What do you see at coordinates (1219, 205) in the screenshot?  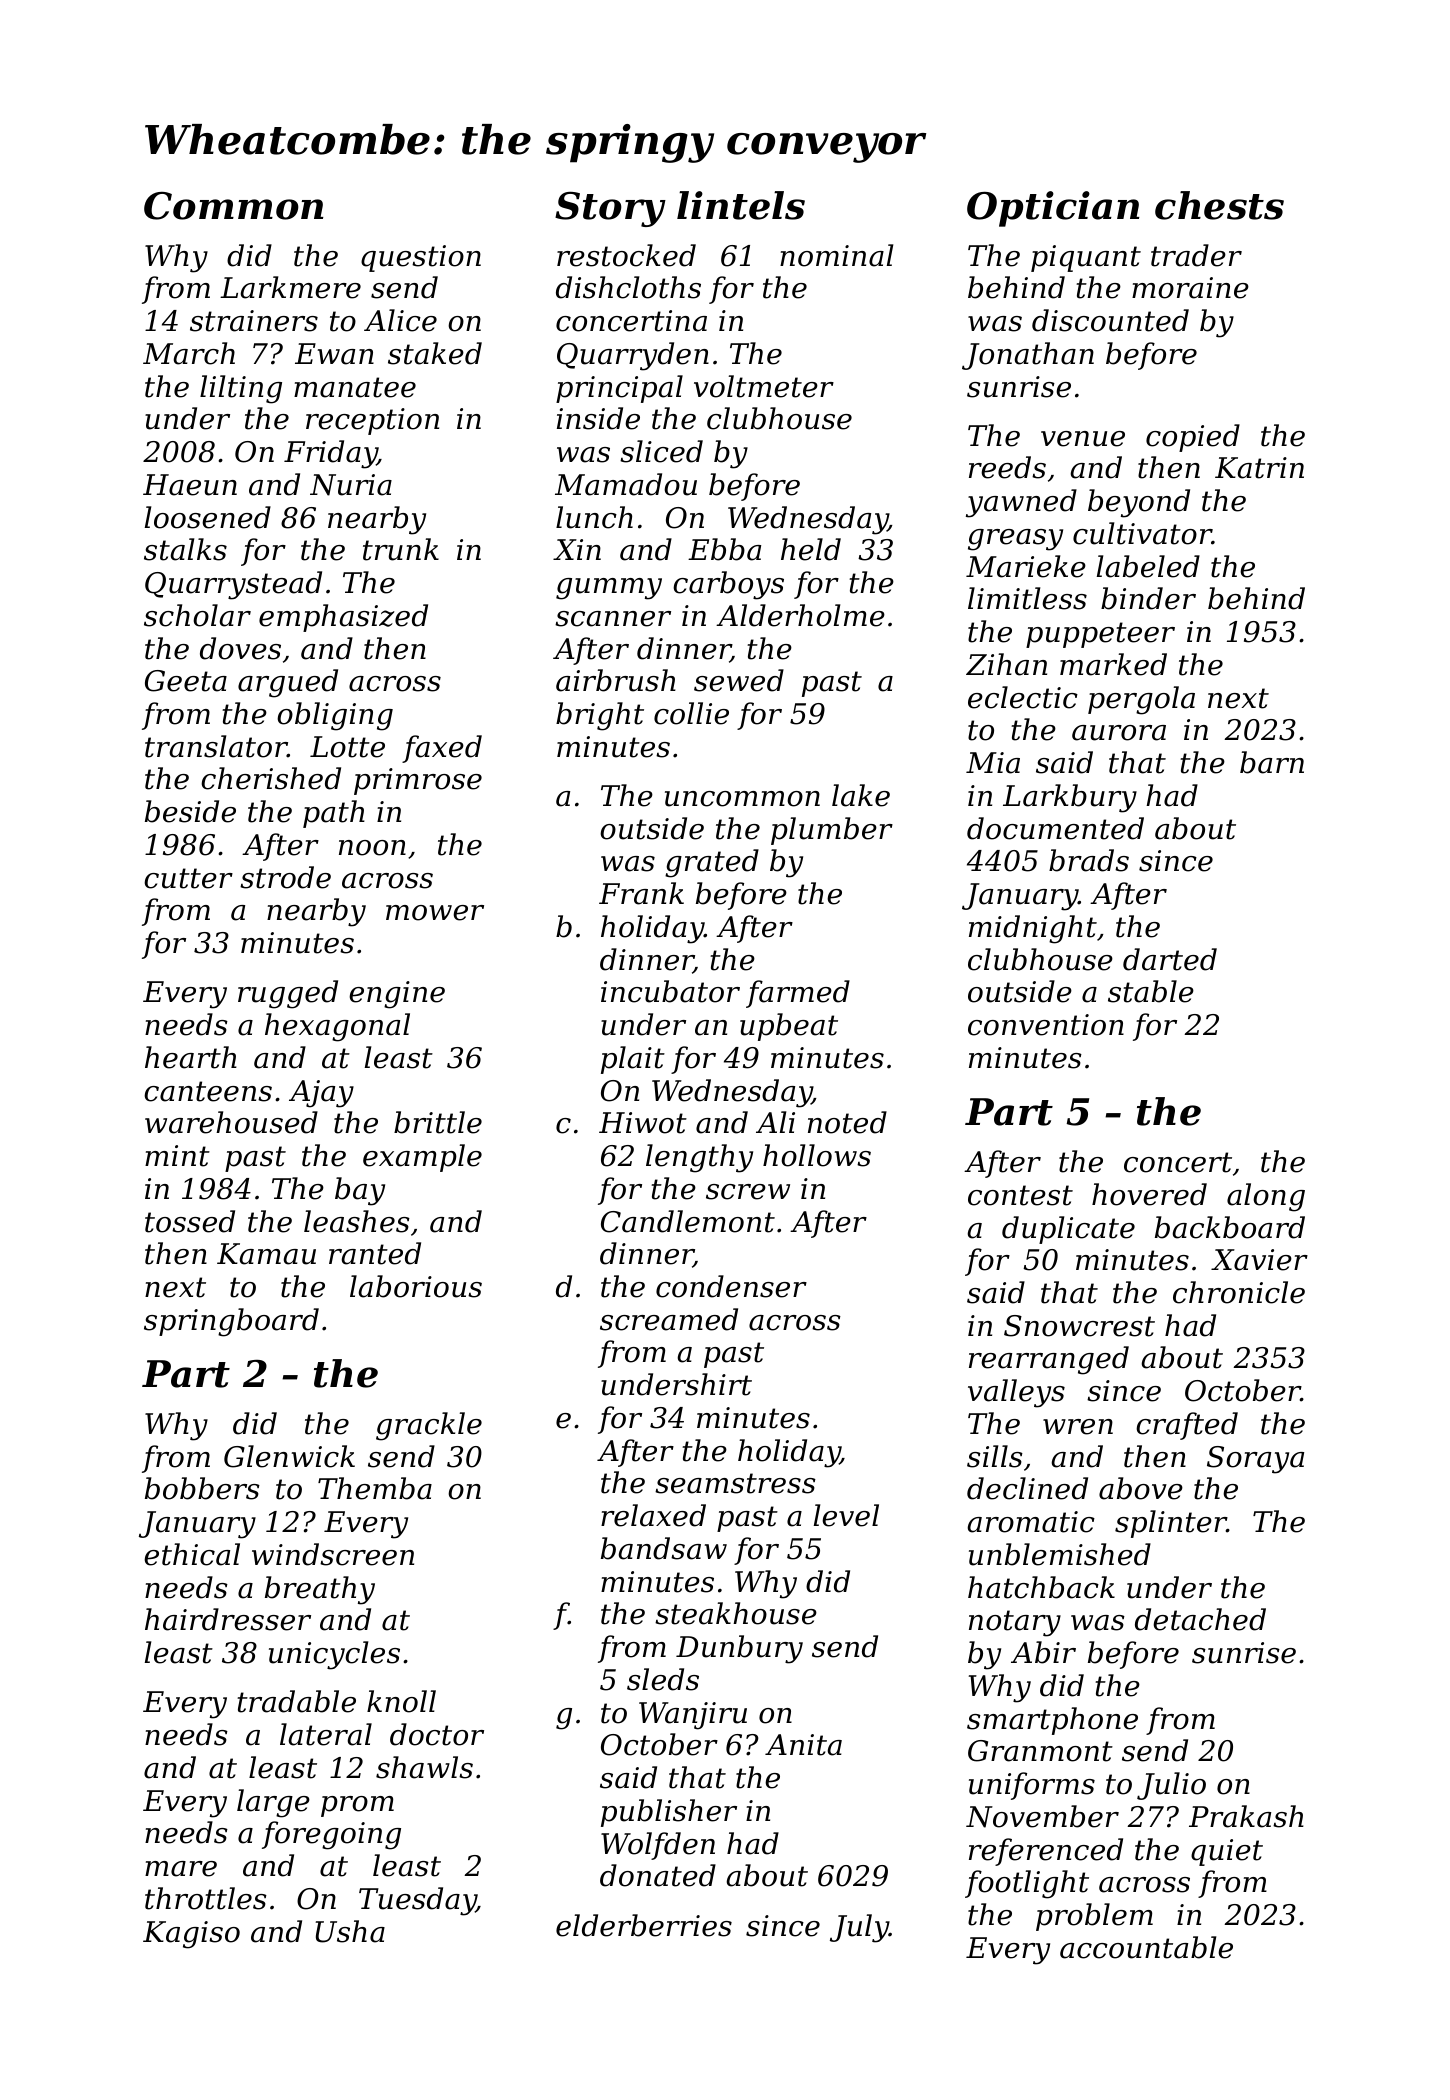 I see `chests` at bounding box center [1219, 205].
